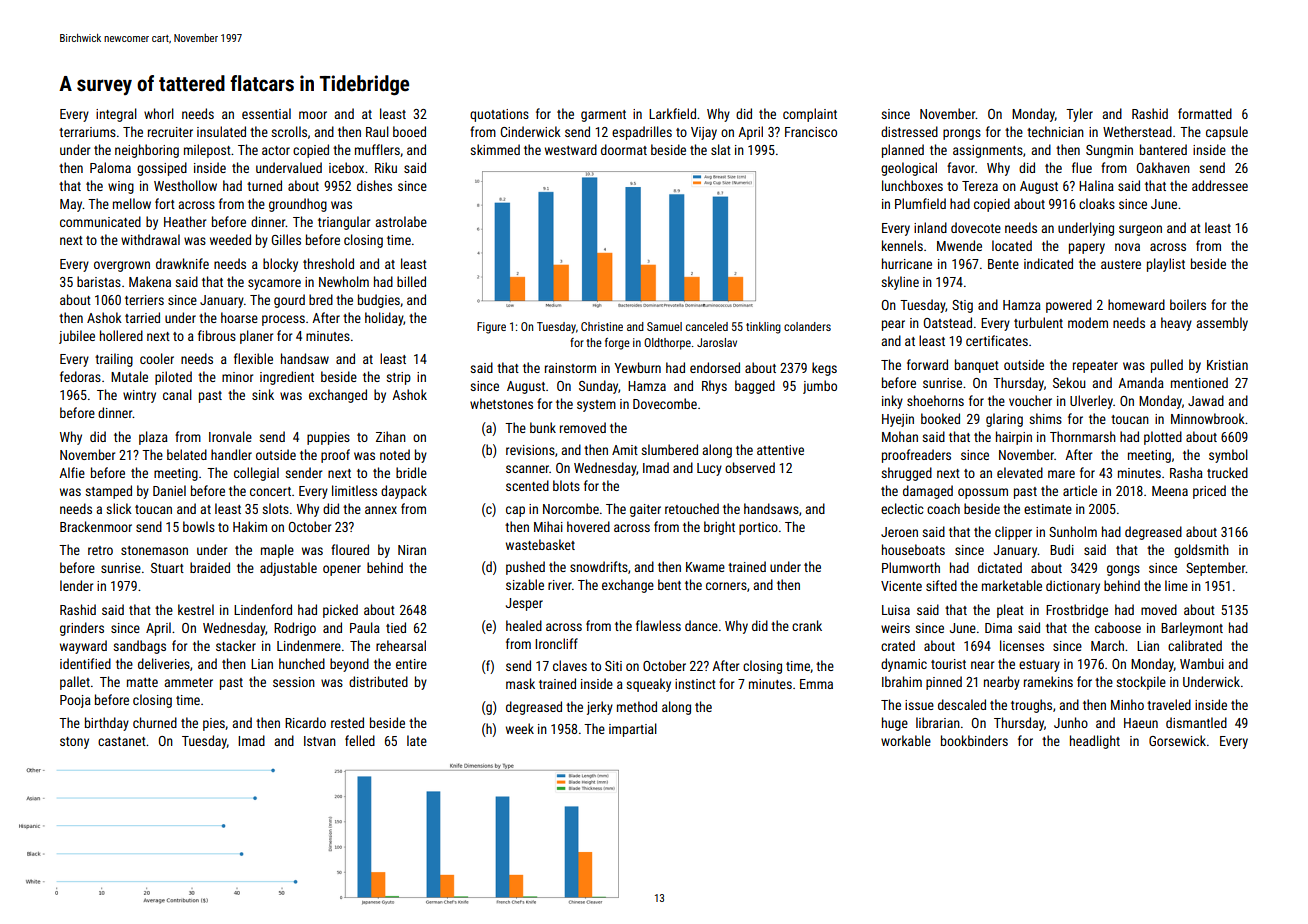  Describe the element at coordinates (624, 149) in the image. I see `doormat` at that location.
